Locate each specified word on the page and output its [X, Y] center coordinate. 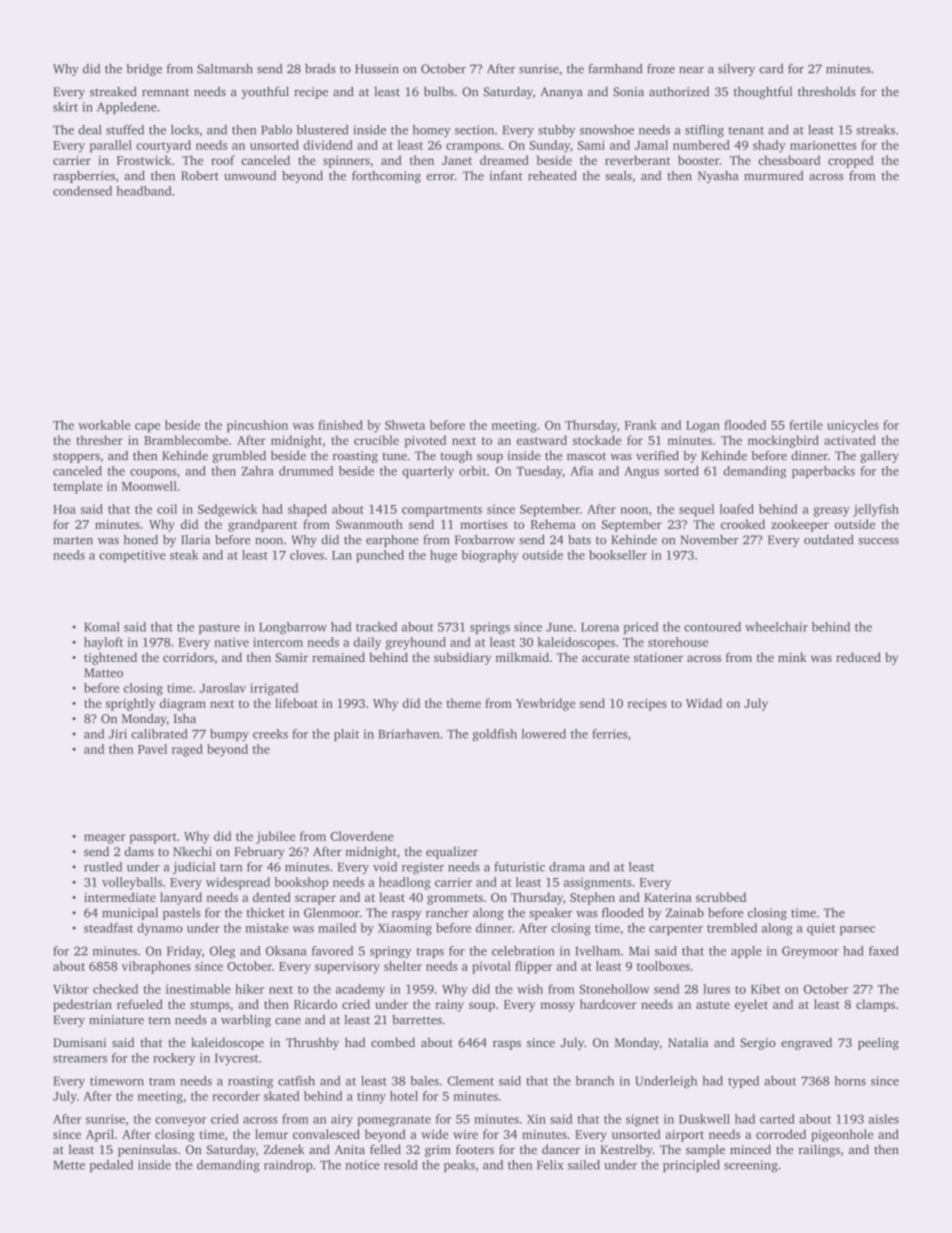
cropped [851, 161]
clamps [875, 1005]
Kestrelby [626, 1150]
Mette [69, 1165]
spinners [346, 162]
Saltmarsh [225, 69]
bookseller [618, 555]
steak [184, 555]
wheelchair [776, 627]
